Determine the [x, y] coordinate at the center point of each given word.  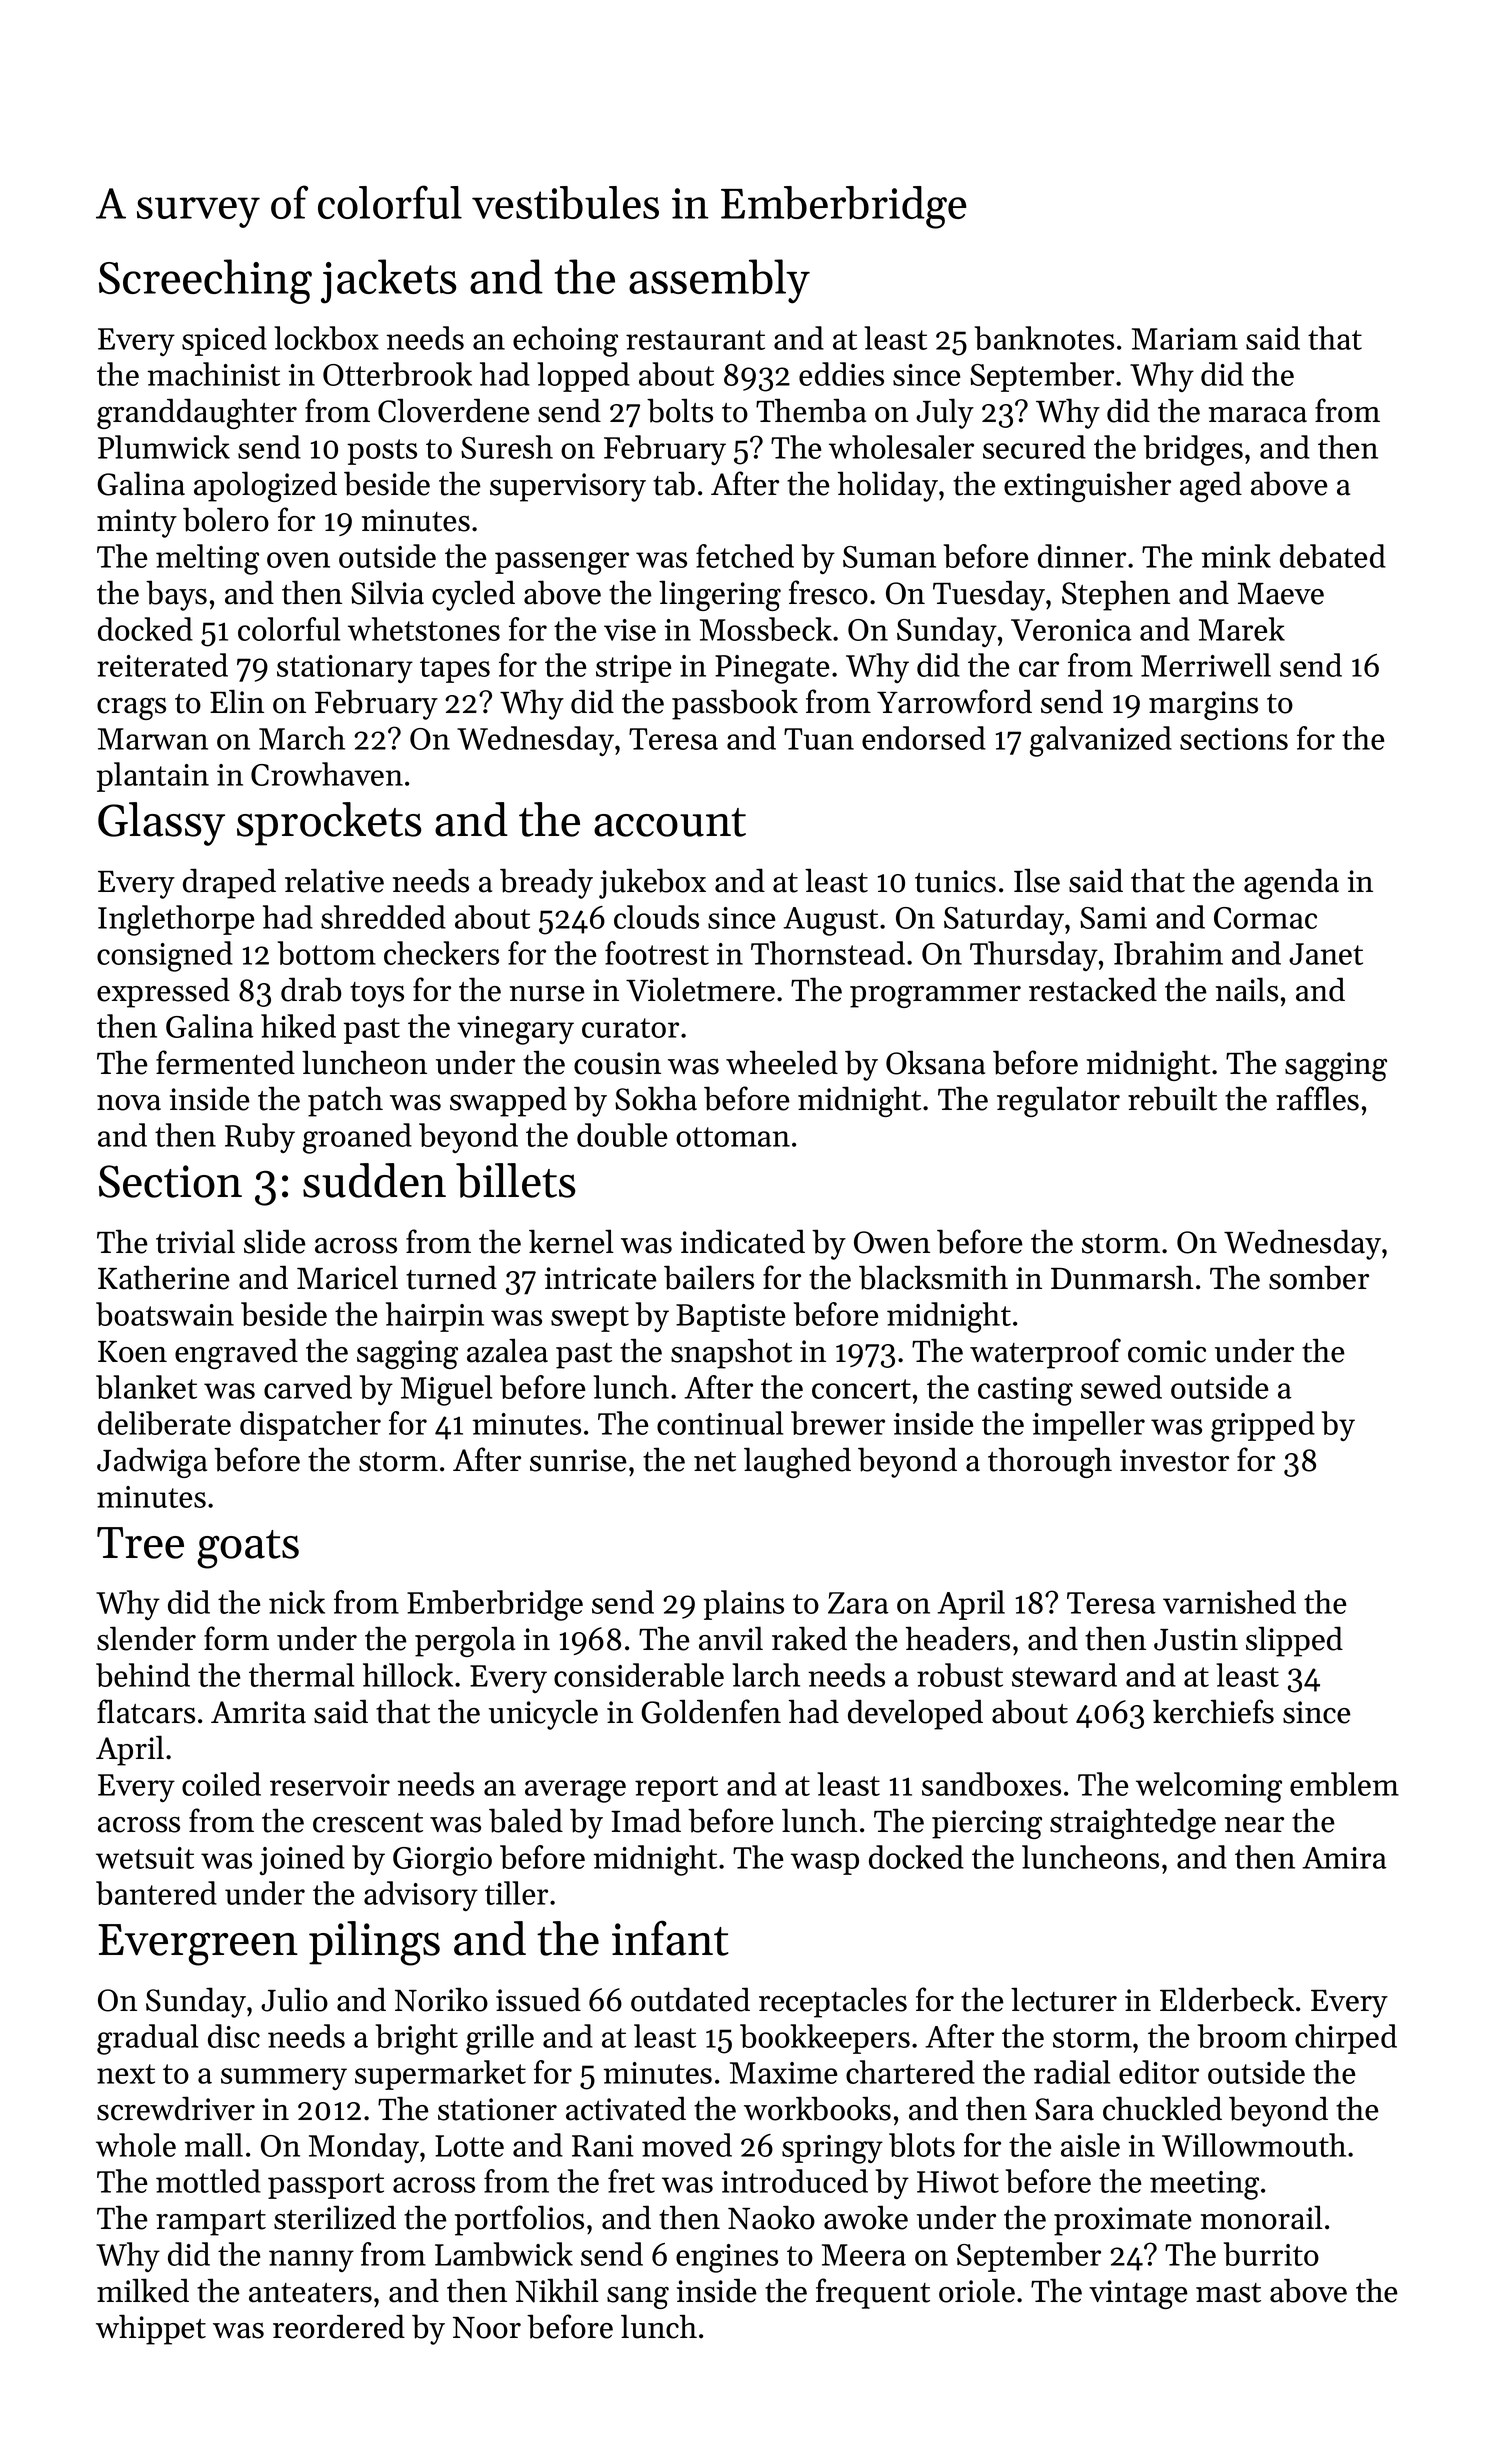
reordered [339, 2326]
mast [1228, 2293]
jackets [389, 281]
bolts [680, 410]
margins [1203, 705]
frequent [873, 2293]
